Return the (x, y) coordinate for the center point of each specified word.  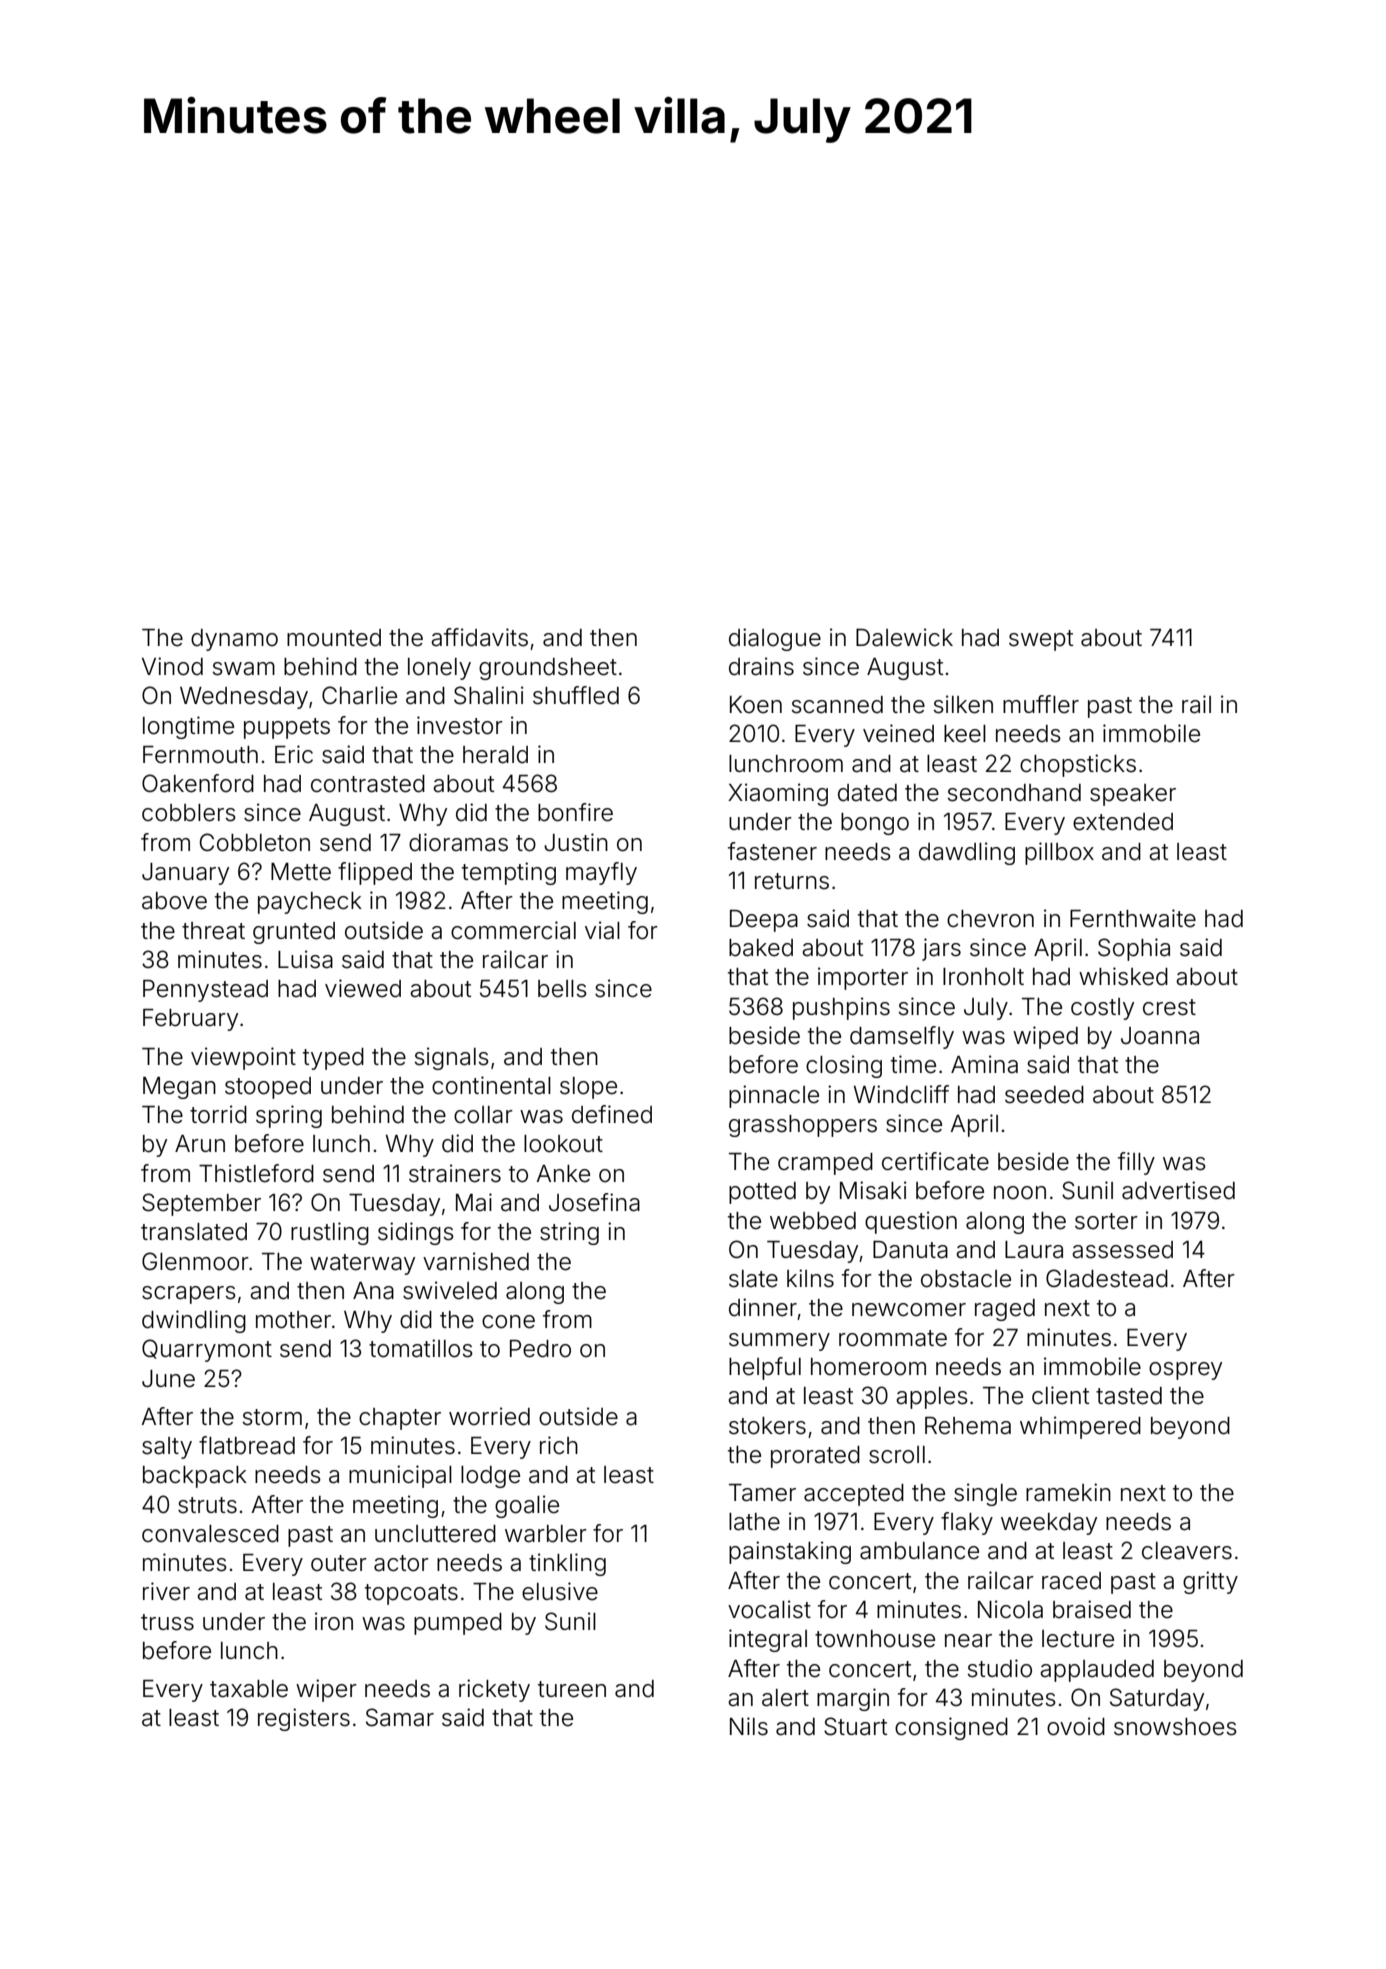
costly (1102, 1009)
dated (867, 793)
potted (762, 1193)
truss (167, 1622)
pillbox (1059, 853)
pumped (458, 1624)
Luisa (305, 959)
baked (761, 948)
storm (272, 1417)
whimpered (1080, 1427)
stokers (767, 1426)
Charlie (359, 695)
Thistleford (256, 1173)
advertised (1178, 1190)
